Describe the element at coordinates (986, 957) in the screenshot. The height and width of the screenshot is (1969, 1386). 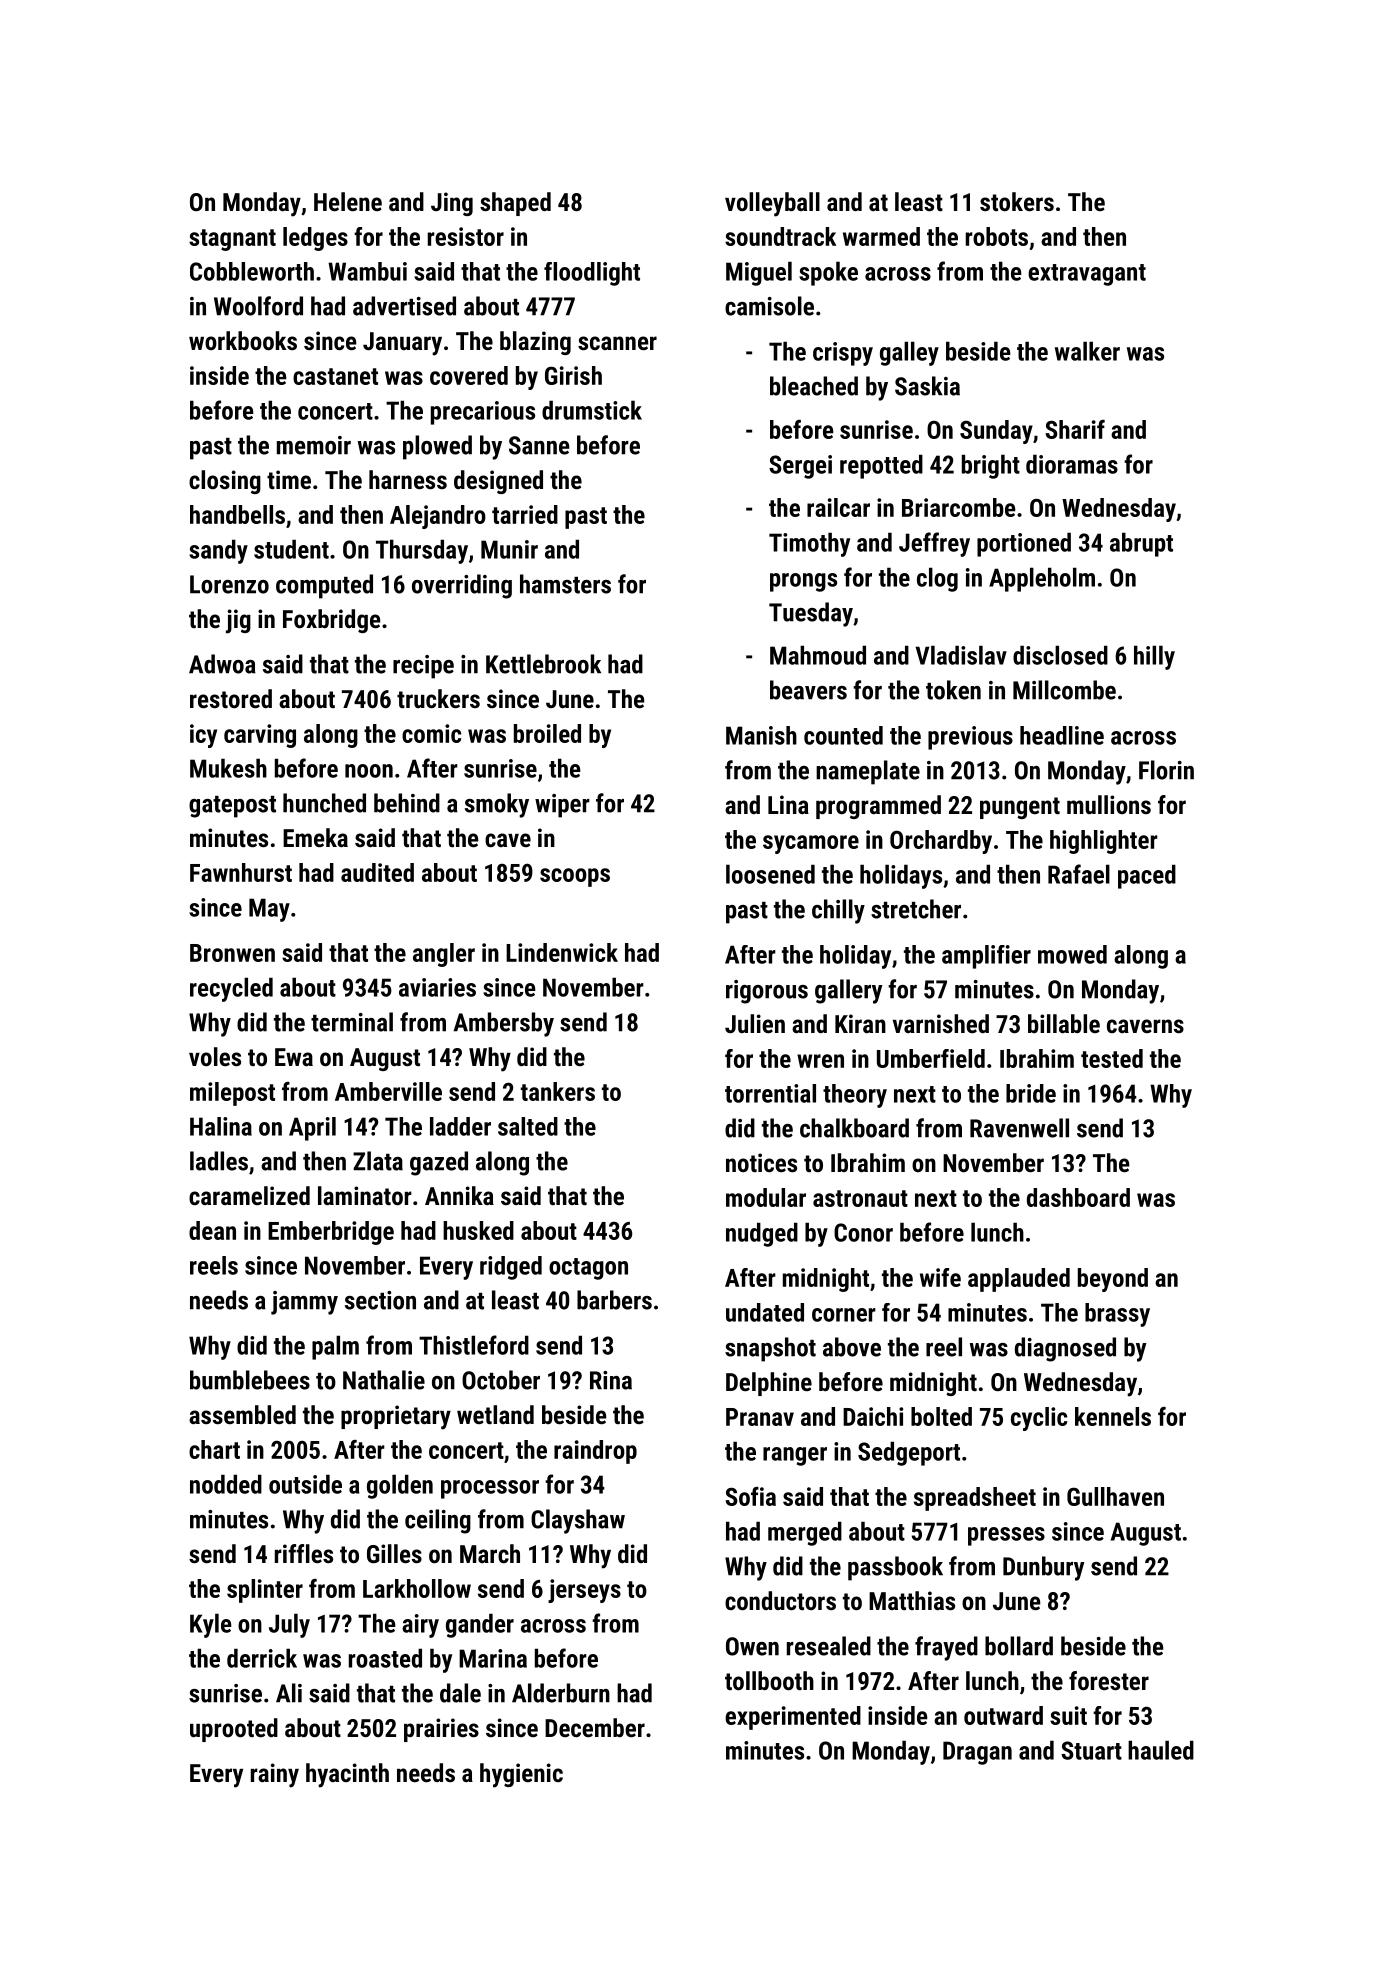
I see `amplifier` at that location.
